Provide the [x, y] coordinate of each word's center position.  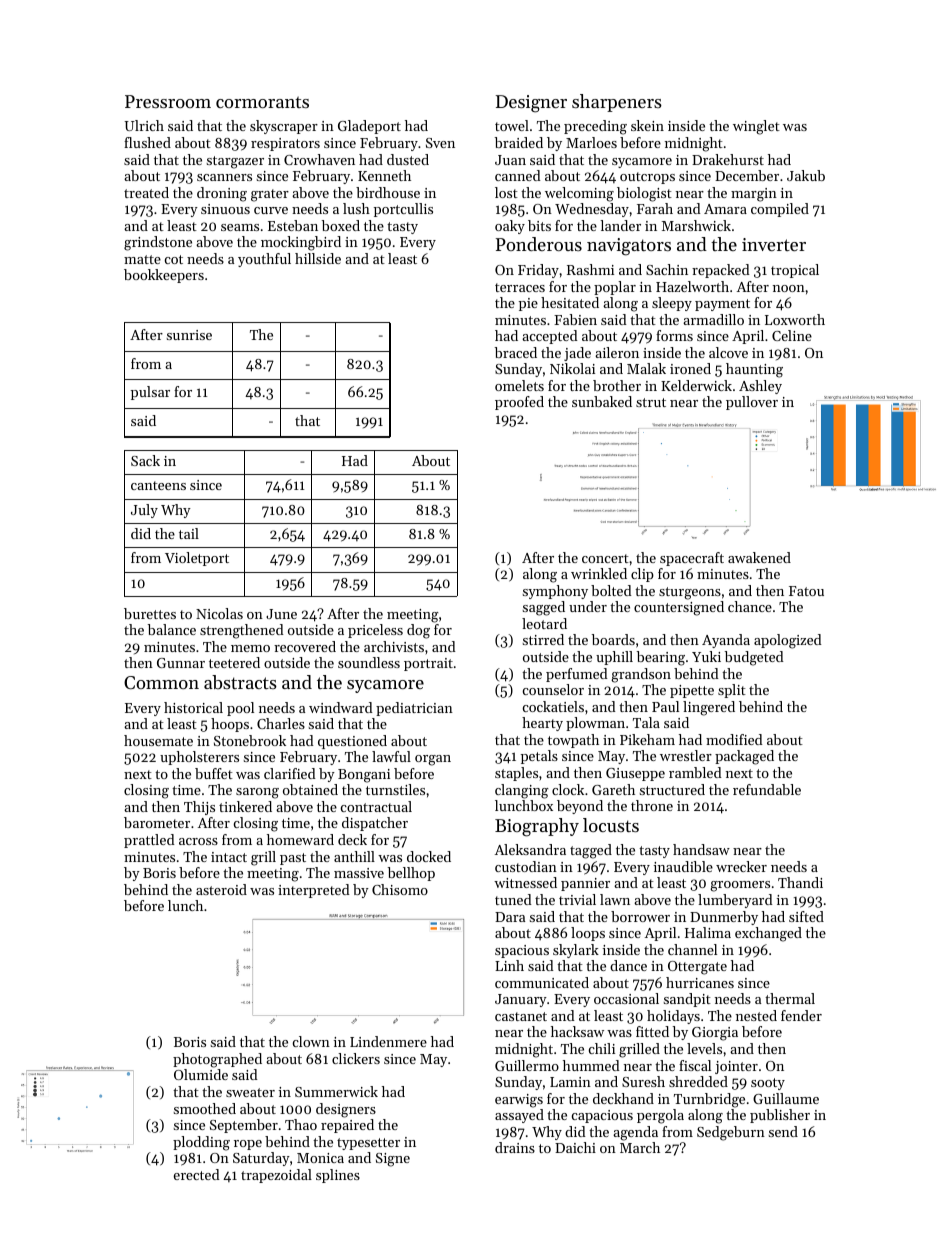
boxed [341, 225]
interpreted [314, 891]
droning [222, 194]
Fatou [806, 591]
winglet [756, 127]
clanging [522, 791]
